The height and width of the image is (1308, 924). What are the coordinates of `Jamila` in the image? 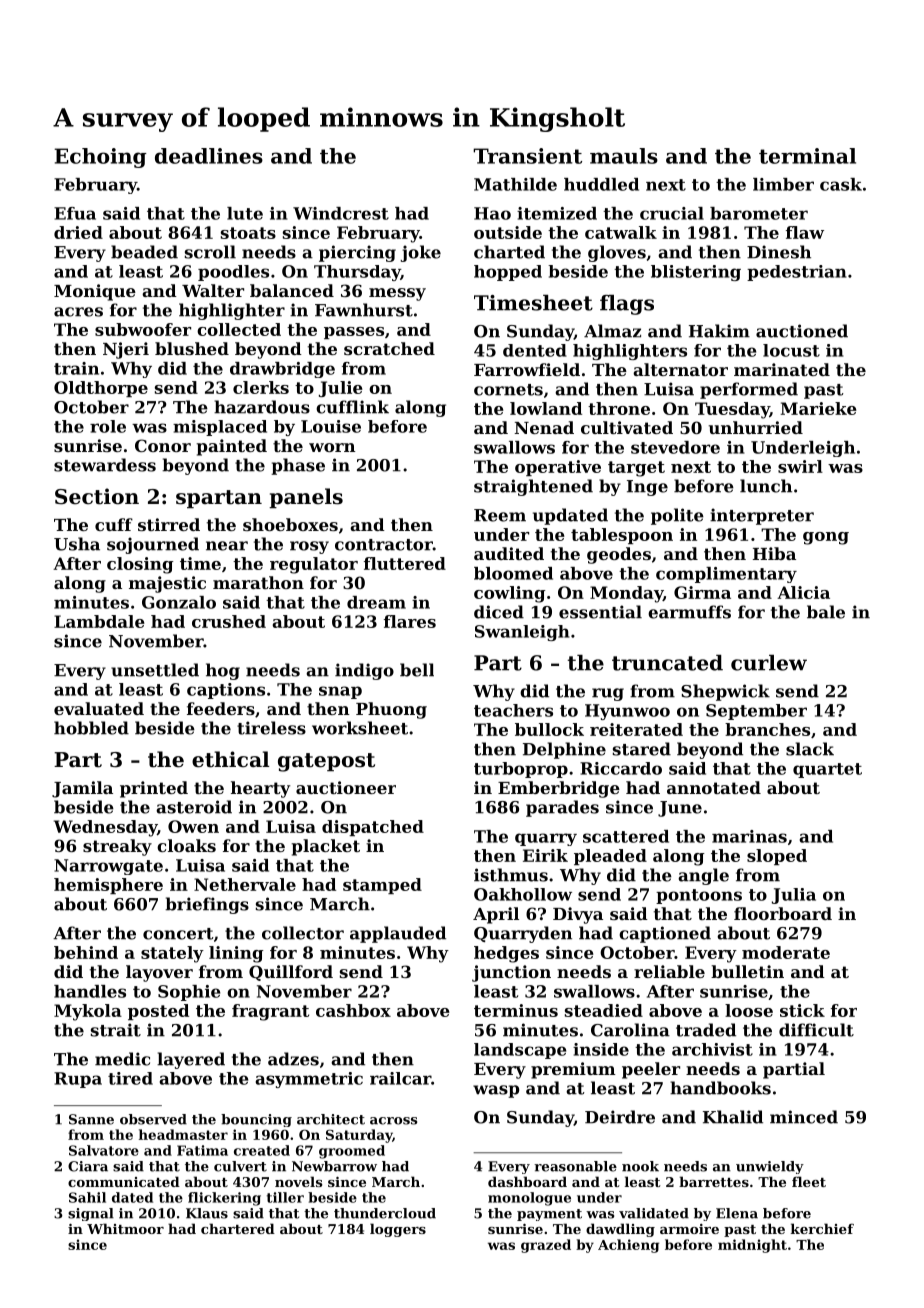 It's located at (82, 789).
